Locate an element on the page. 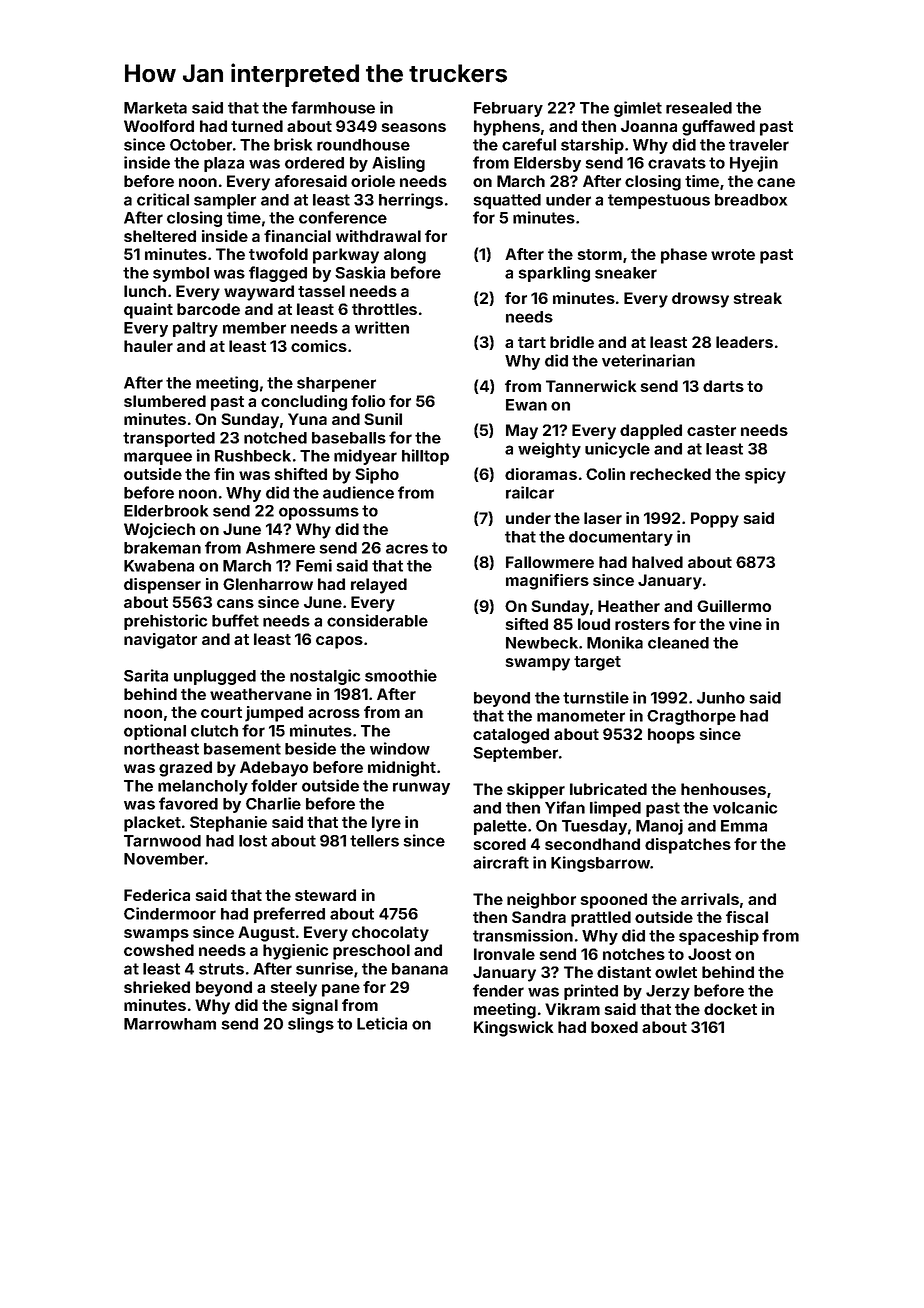  Sandra is located at coordinates (539, 917).
